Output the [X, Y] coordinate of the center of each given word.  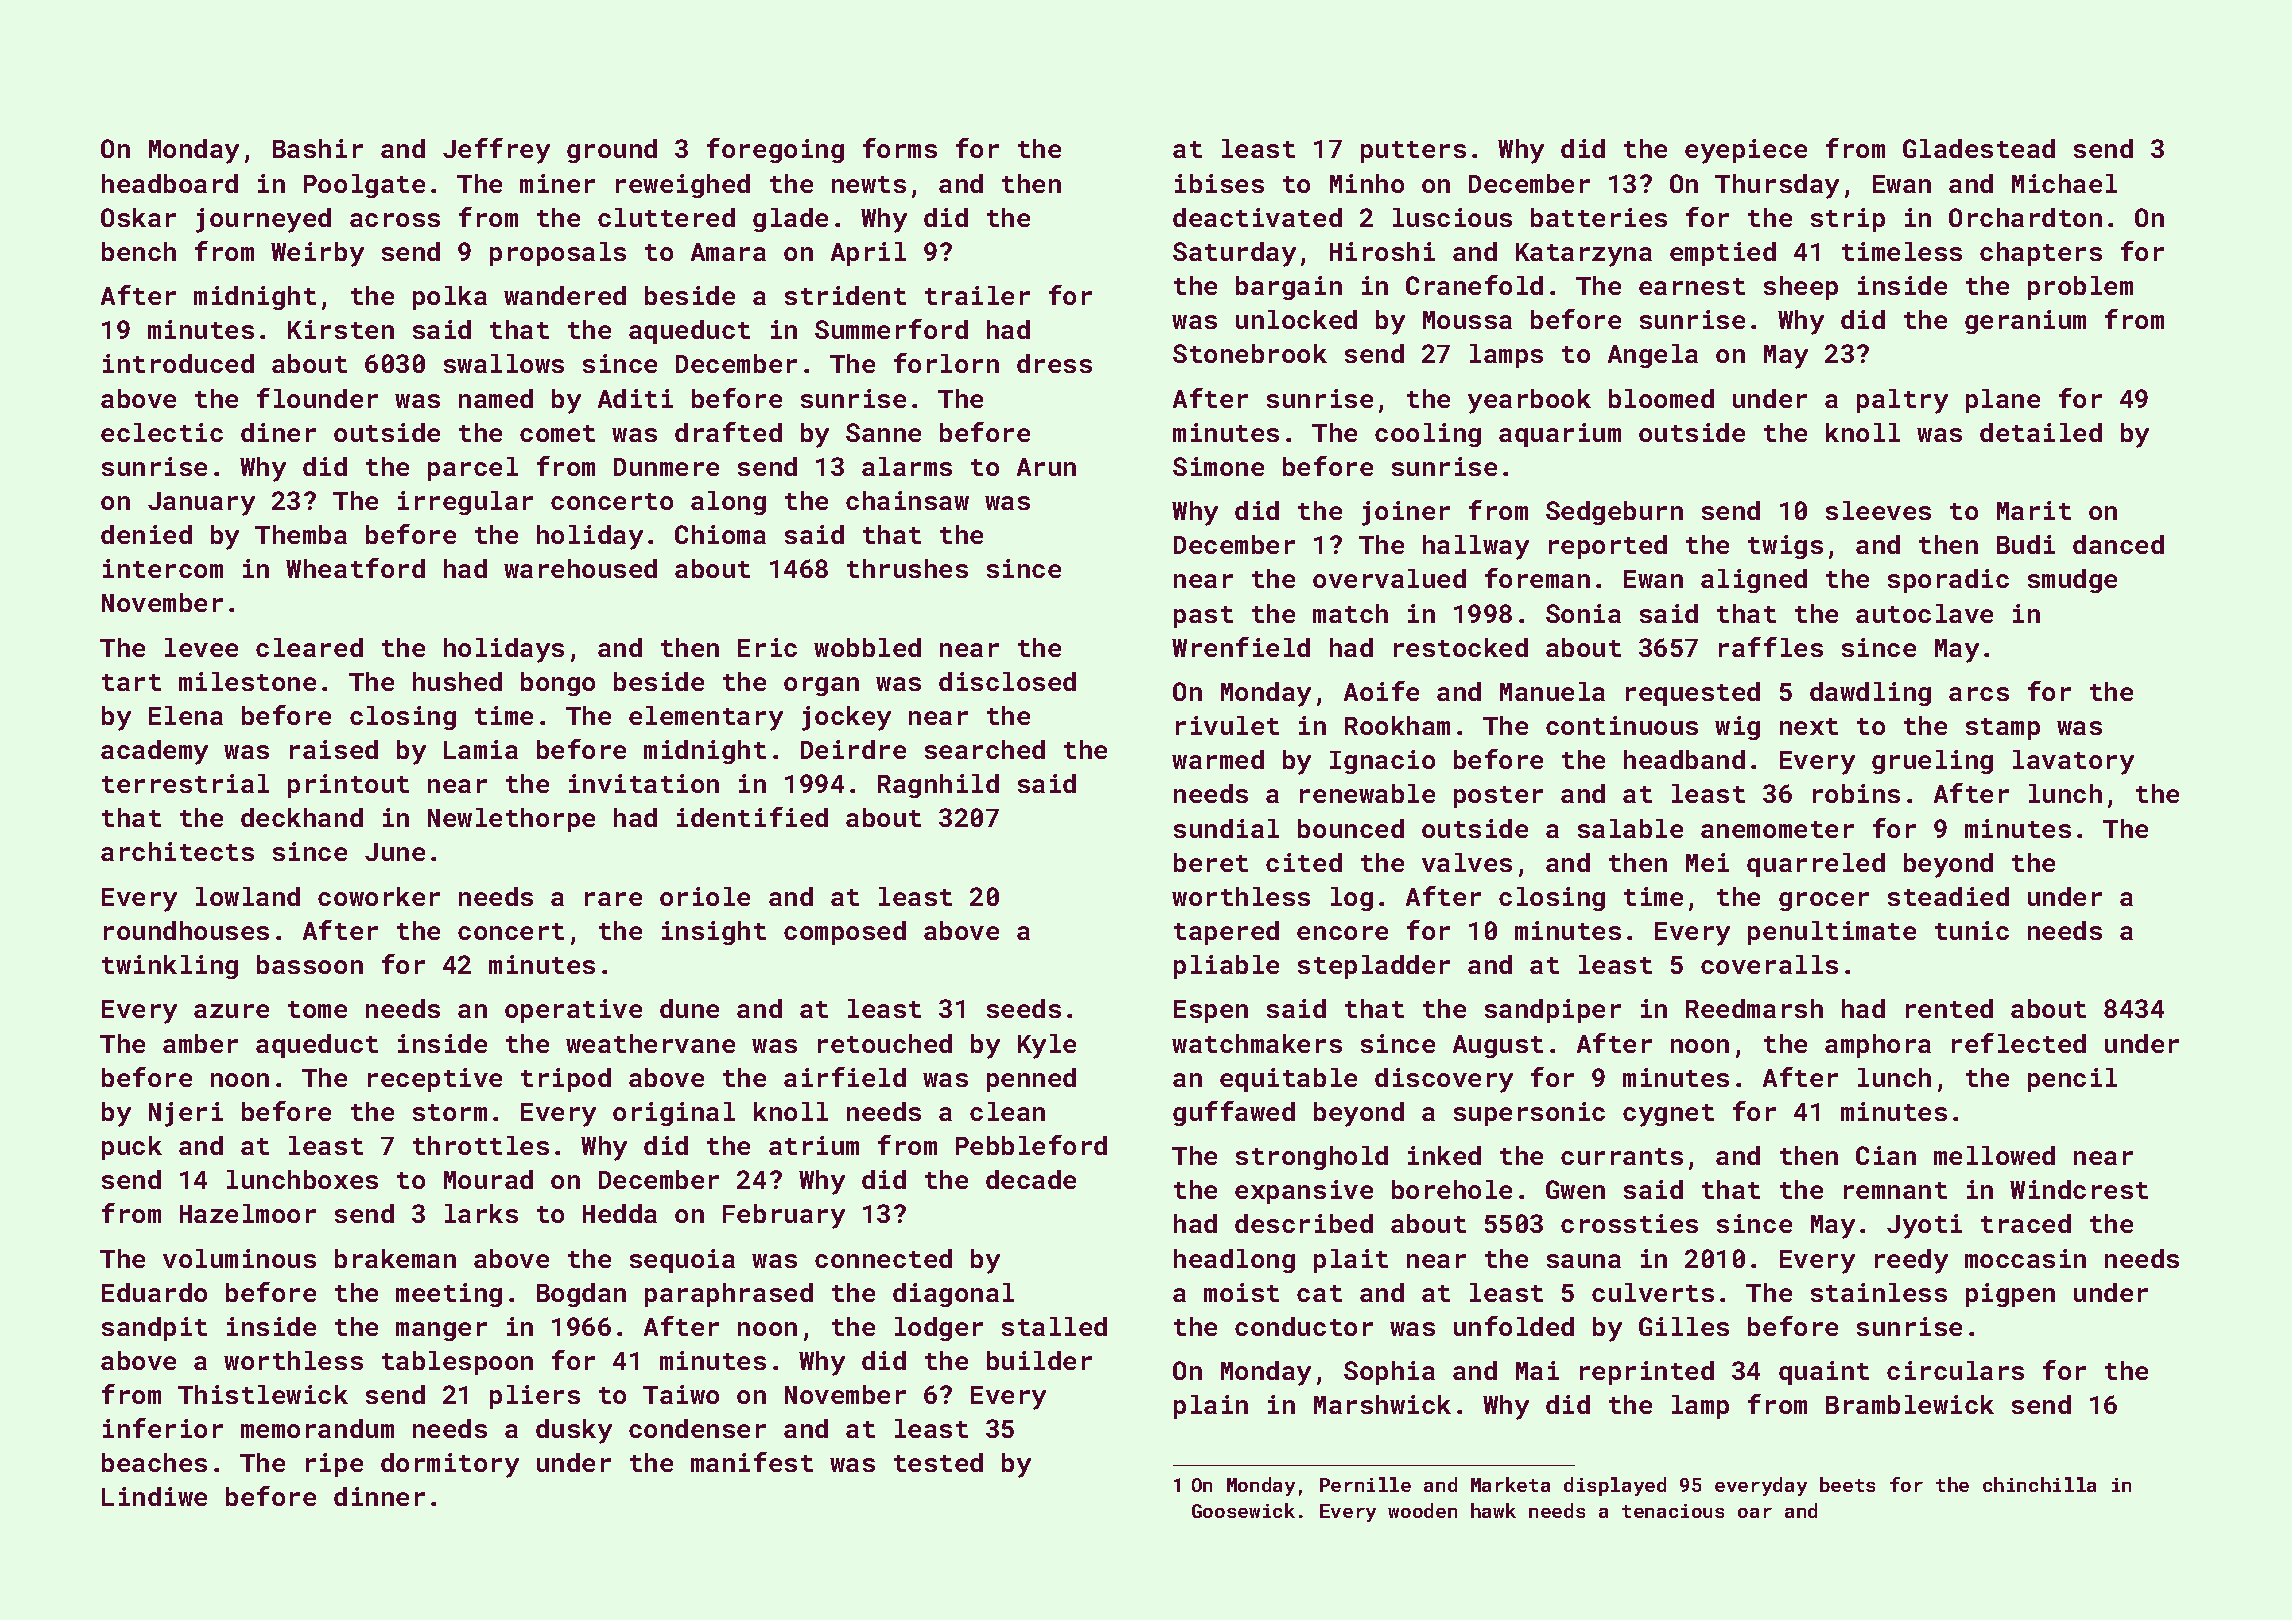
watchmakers [1257, 1043]
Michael [2064, 183]
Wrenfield [1241, 647]
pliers [535, 1397]
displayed [1615, 1486]
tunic [1972, 930]
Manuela [1552, 691]
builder [1039, 1360]
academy [154, 752]
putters [1413, 152]
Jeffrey [496, 151]
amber [200, 1043]
